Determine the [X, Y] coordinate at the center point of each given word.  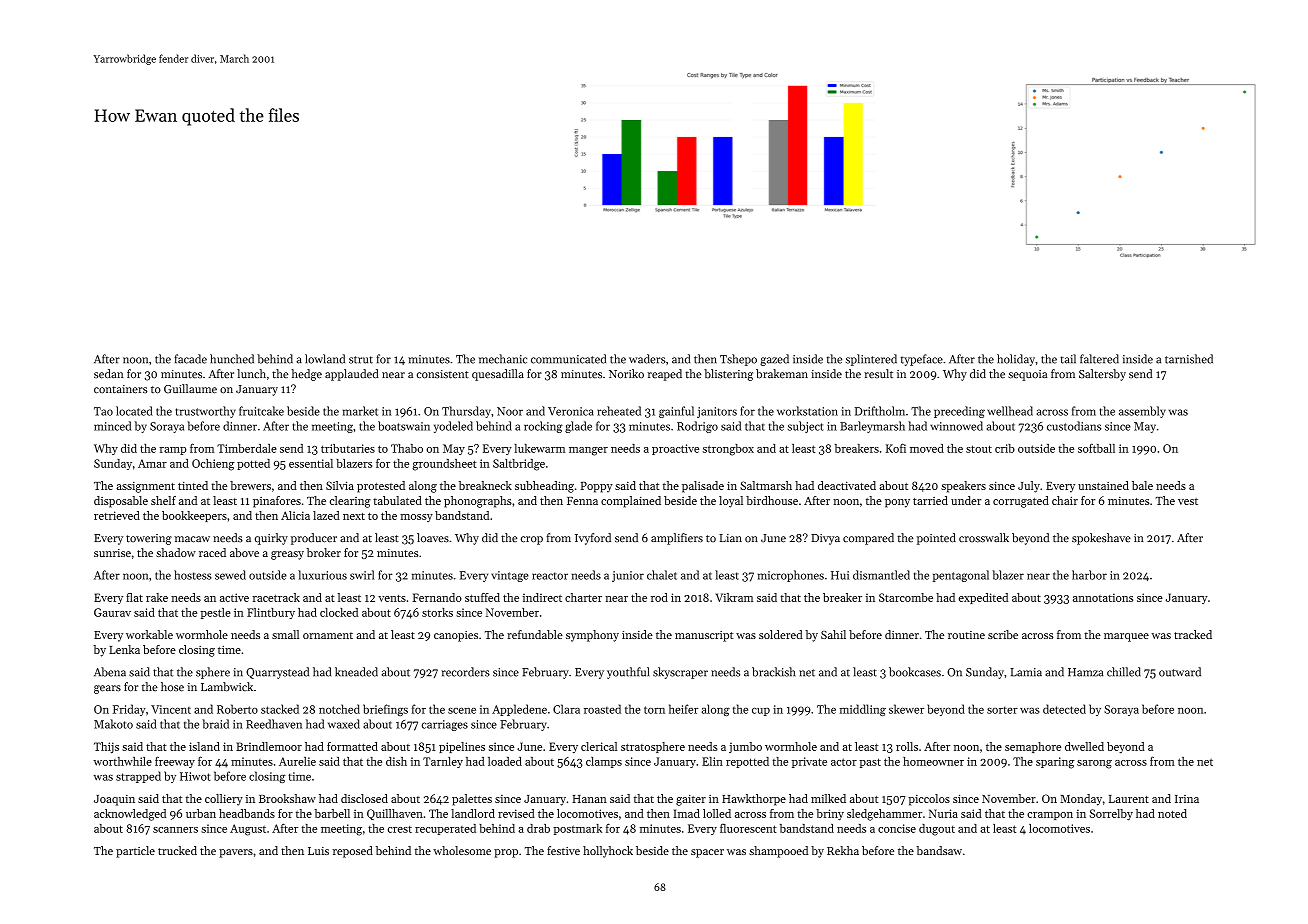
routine [966, 635]
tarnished [1189, 359]
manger [588, 451]
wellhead [1010, 411]
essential [311, 463]
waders [647, 359]
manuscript [704, 636]
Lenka [124, 649]
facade [191, 359]
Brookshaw [287, 798]
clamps [604, 762]
